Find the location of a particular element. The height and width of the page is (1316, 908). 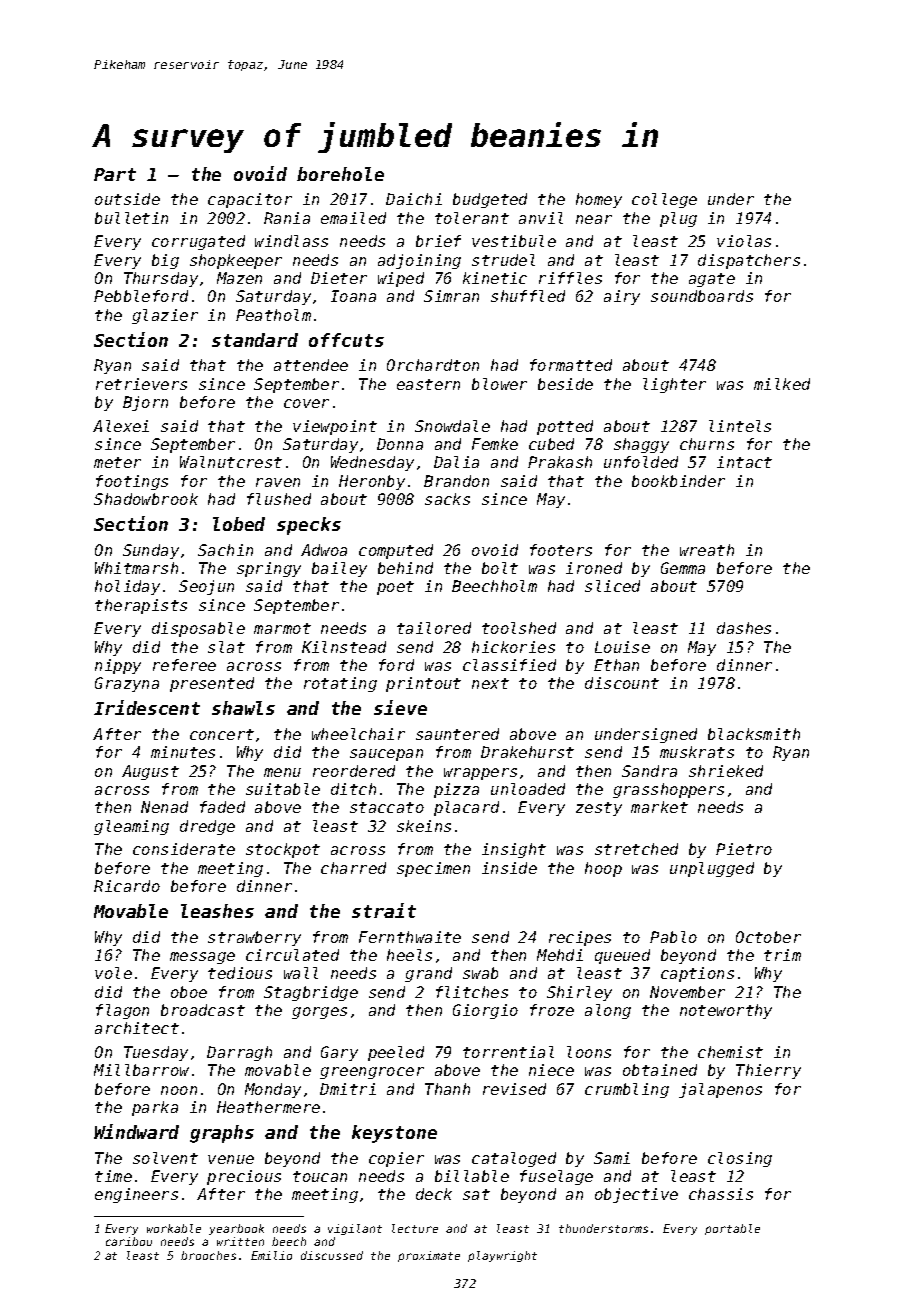

Part is located at coordinates (115, 174).
